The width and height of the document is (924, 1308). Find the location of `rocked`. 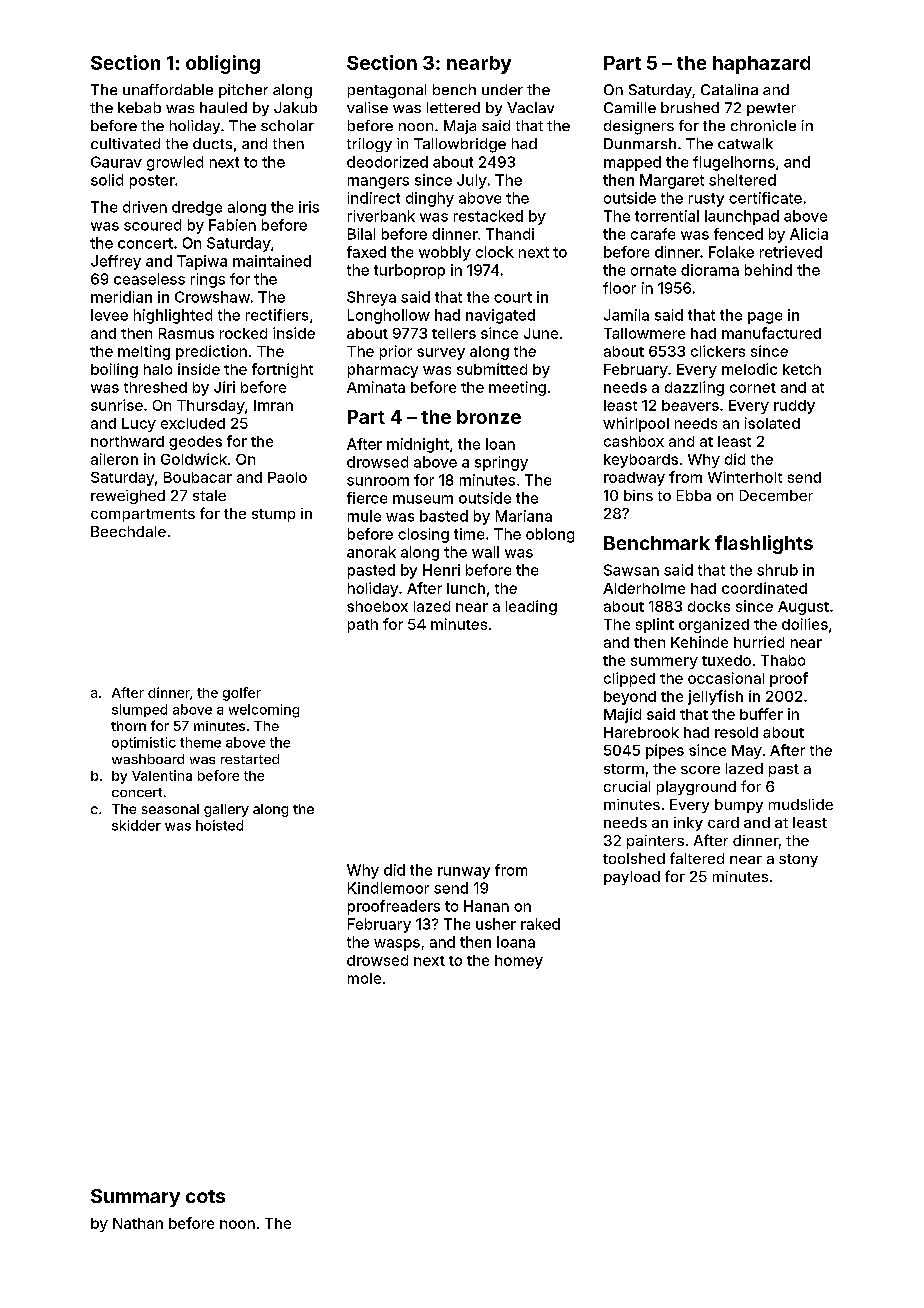

rocked is located at coordinates (243, 333).
